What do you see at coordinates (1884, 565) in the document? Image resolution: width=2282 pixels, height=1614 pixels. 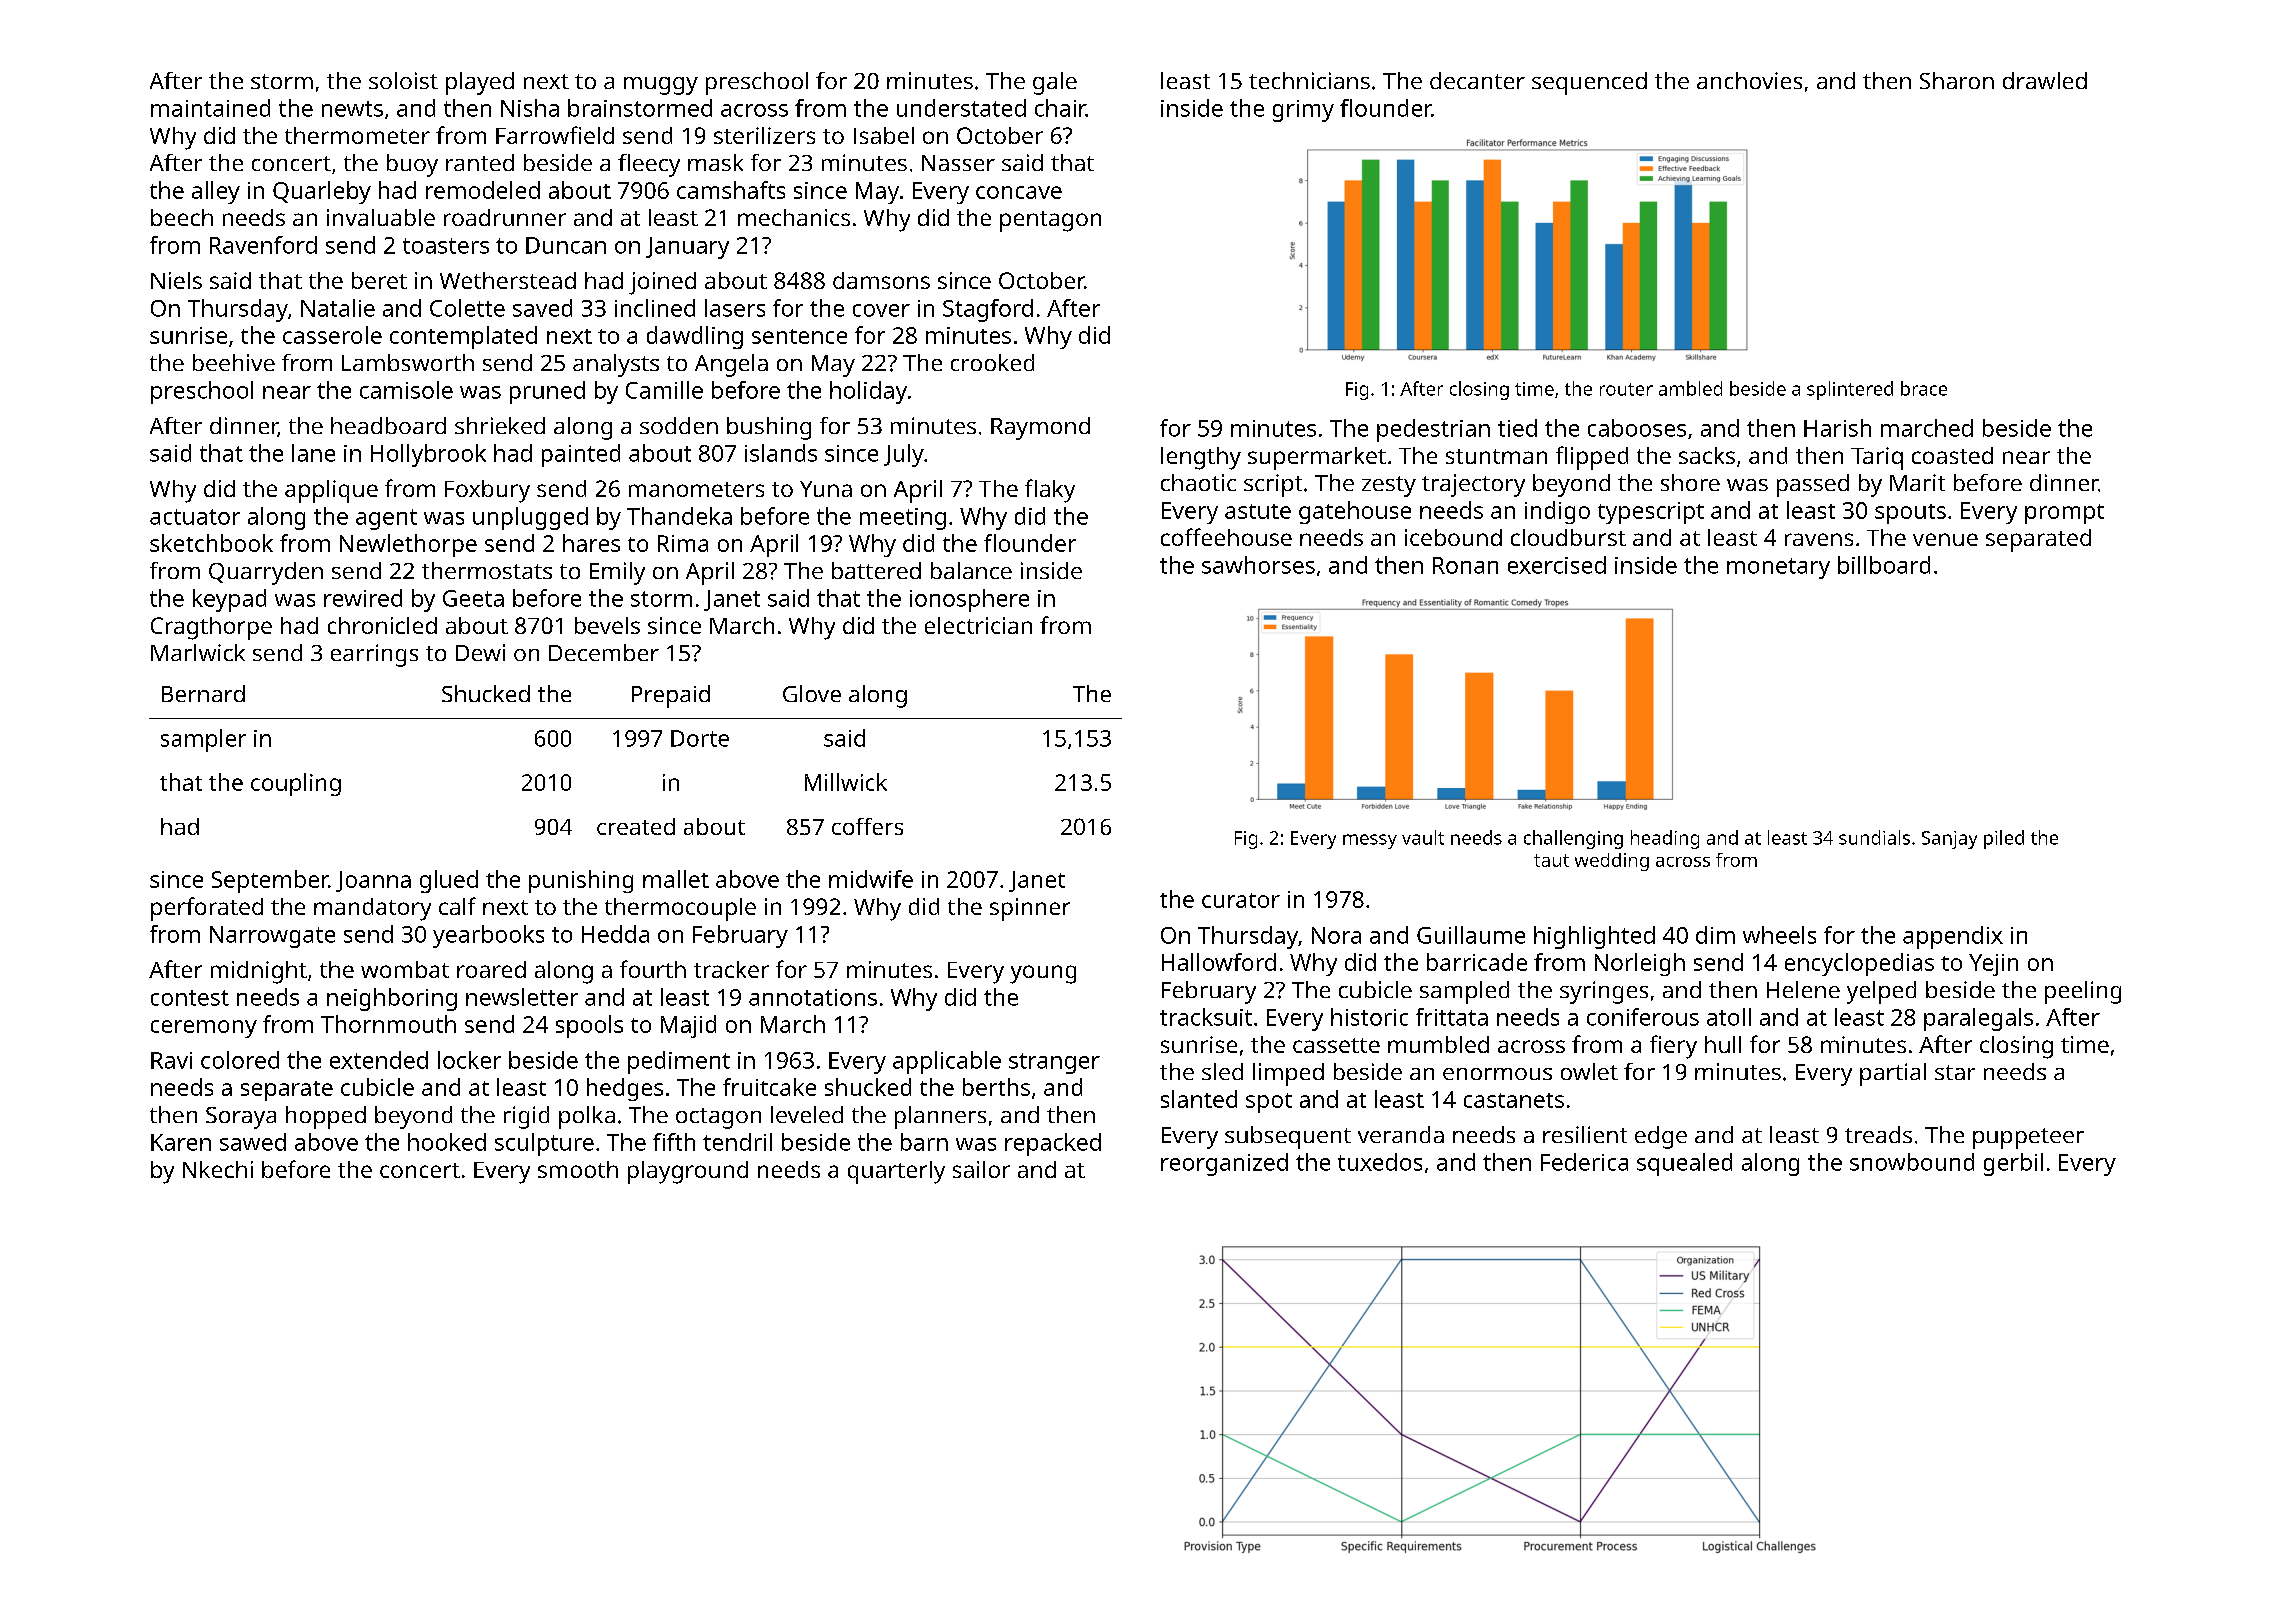 I see `billboard` at bounding box center [1884, 565].
